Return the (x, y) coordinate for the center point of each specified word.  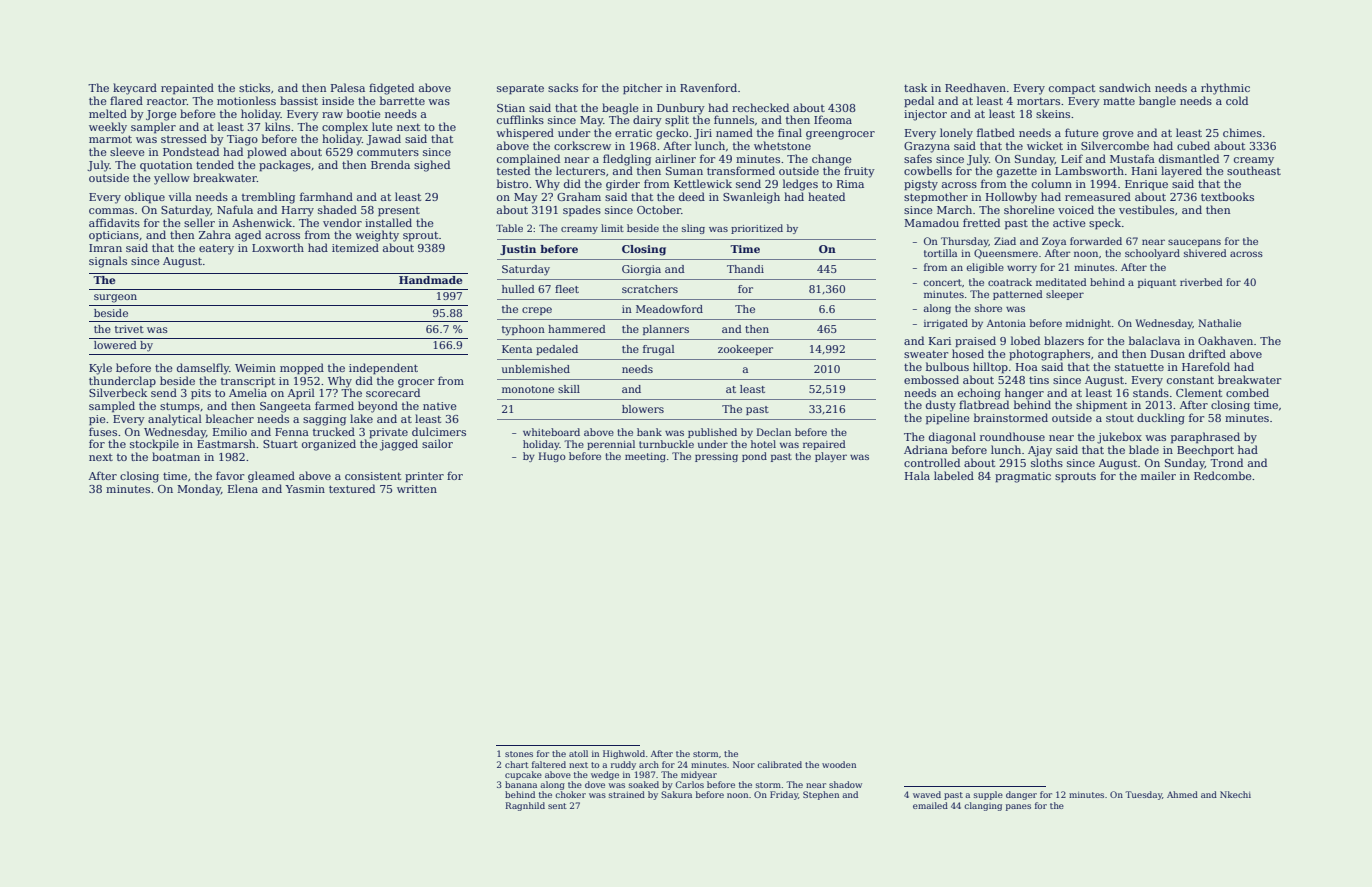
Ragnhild (525, 806)
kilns (277, 126)
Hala (917, 475)
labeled (954, 475)
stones (519, 754)
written (417, 489)
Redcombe (1223, 475)
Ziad (1005, 241)
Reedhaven (975, 87)
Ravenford (708, 87)
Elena (243, 488)
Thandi (745, 269)
